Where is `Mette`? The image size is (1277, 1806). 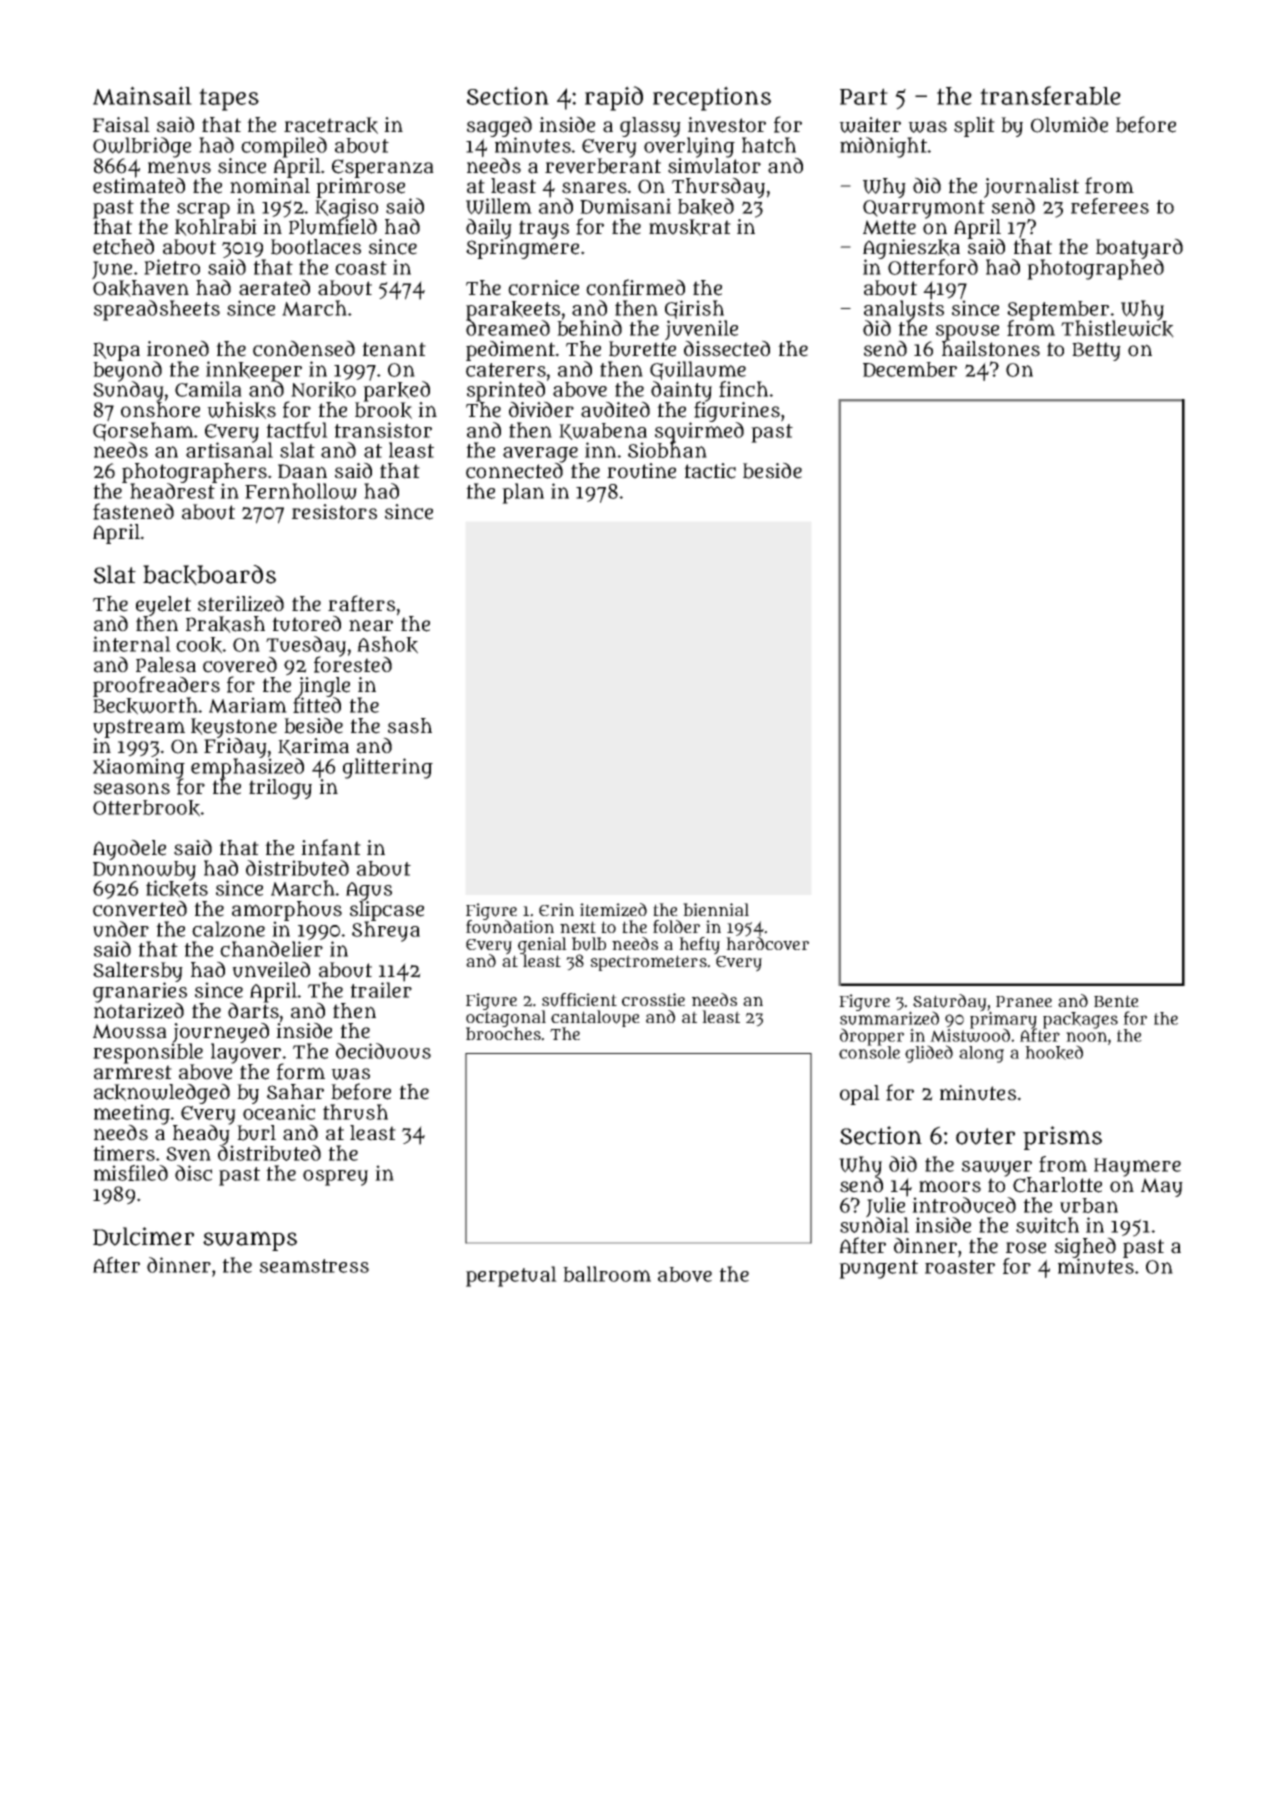 Mette is located at coordinates (889, 227).
